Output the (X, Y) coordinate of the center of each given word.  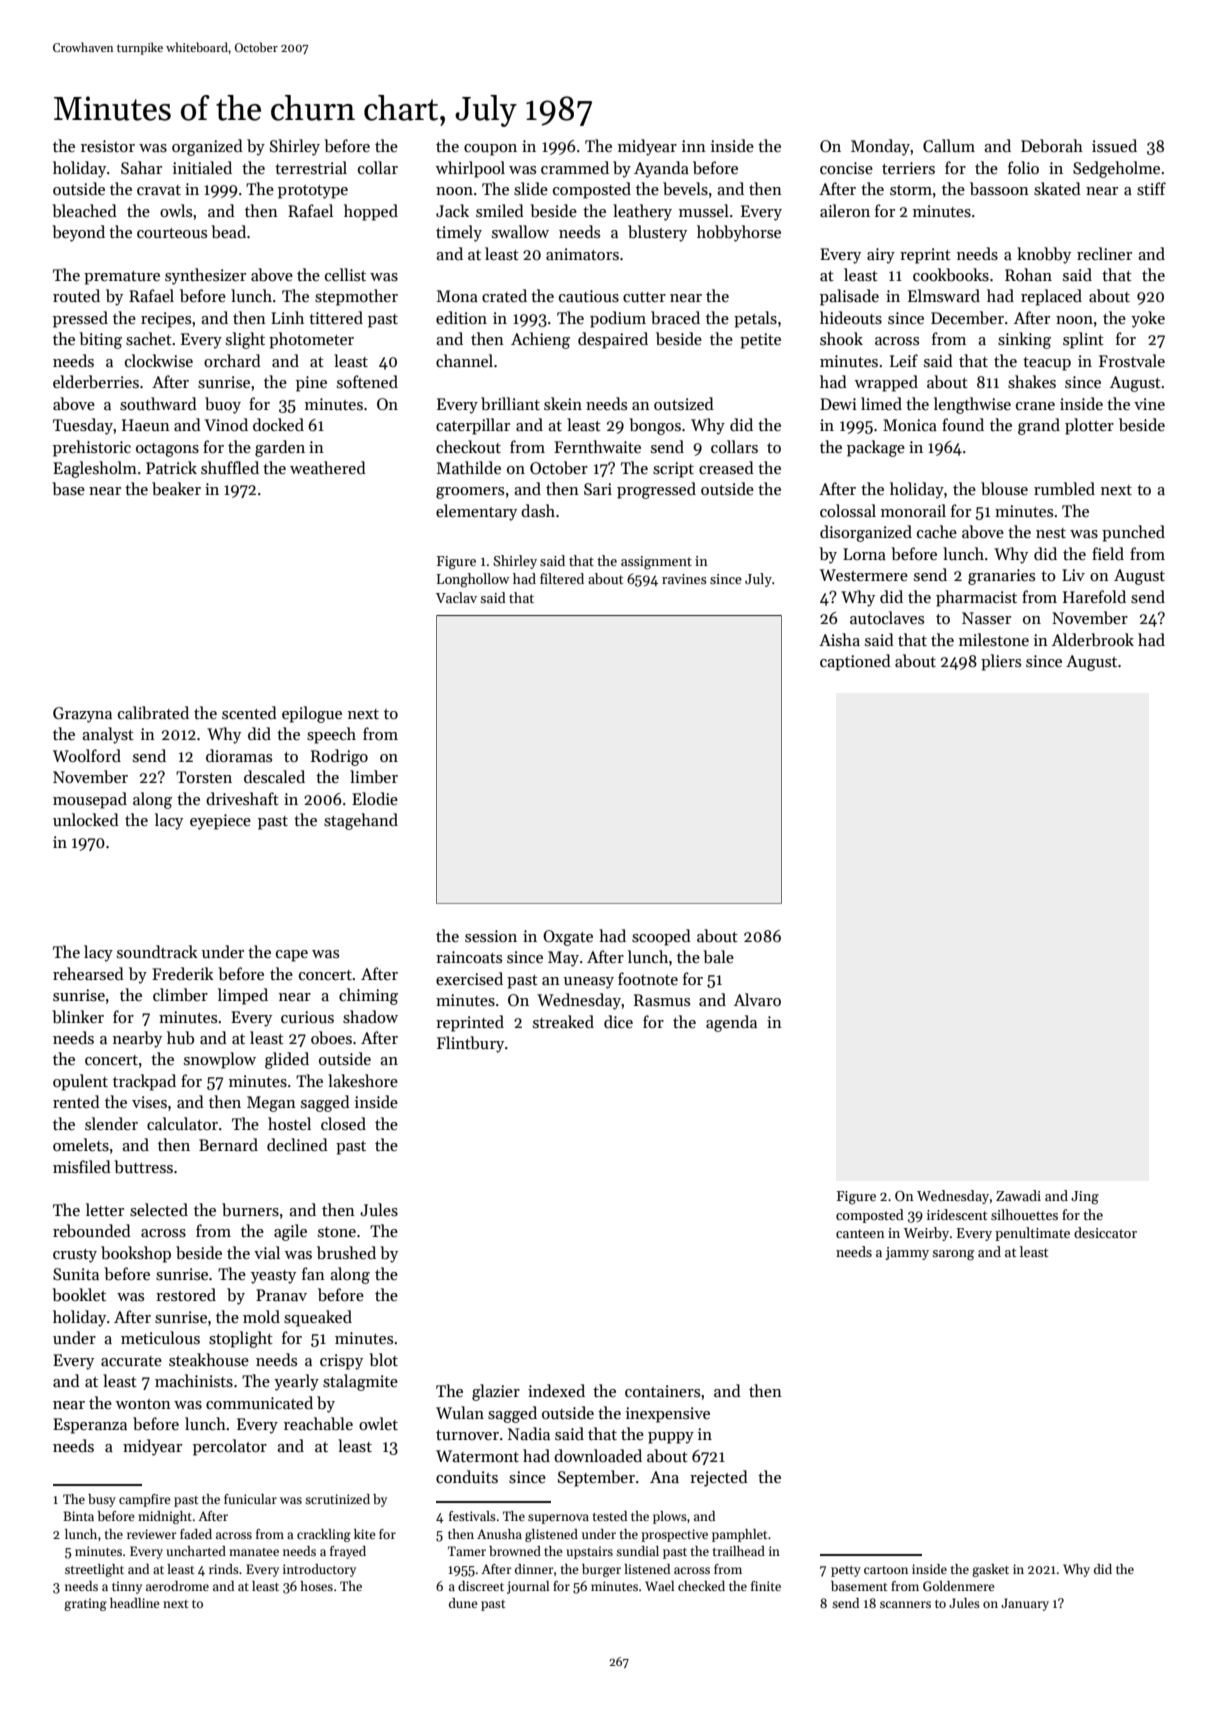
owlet (378, 1423)
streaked (563, 1021)
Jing (1085, 1198)
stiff (1151, 189)
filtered (562, 578)
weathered (328, 467)
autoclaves (887, 617)
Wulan (460, 1412)
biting (100, 340)
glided (287, 1060)
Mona (457, 296)
